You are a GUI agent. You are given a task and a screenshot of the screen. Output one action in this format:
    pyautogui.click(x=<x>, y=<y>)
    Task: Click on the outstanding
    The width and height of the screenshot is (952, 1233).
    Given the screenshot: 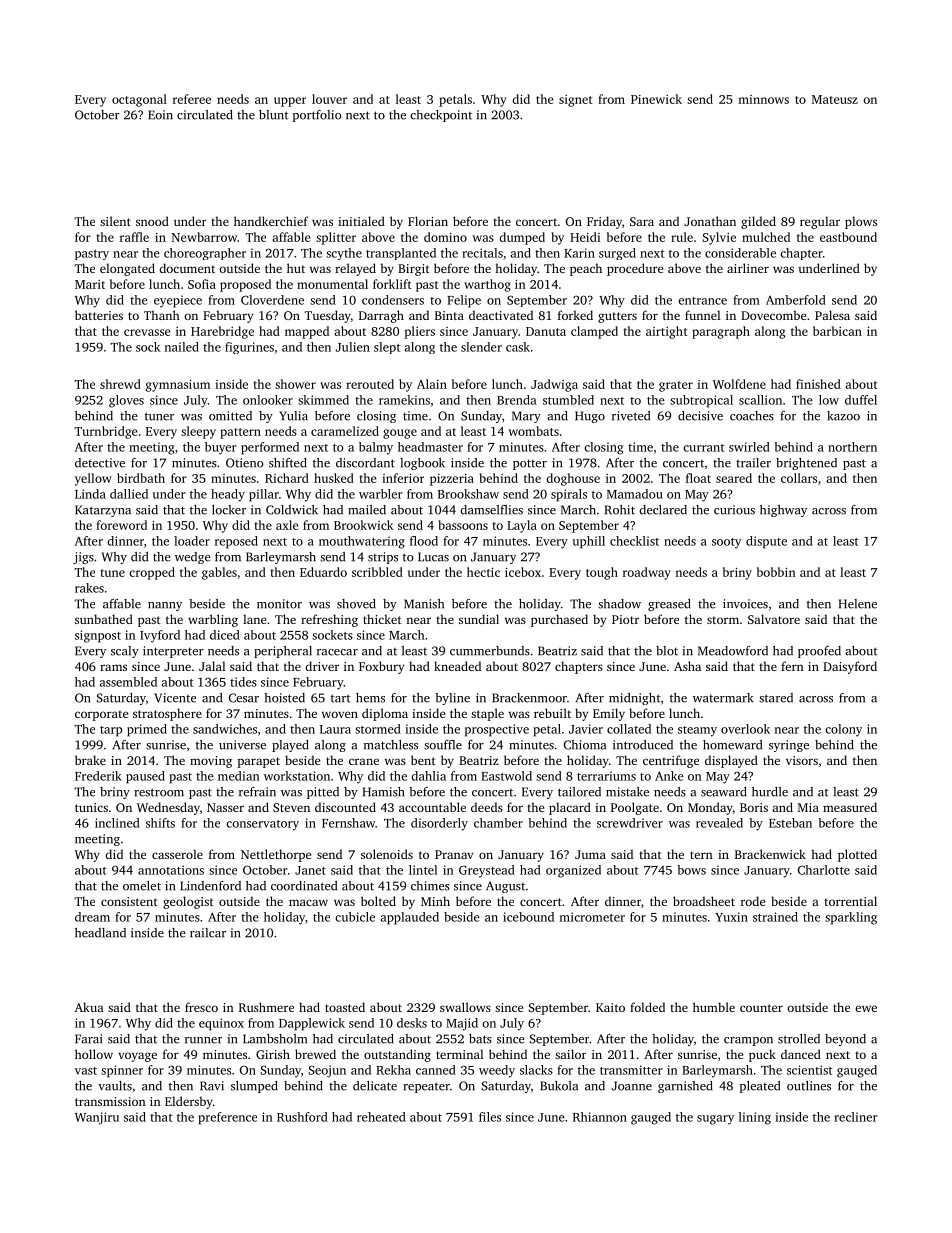 What is the action you would take?
    pyautogui.click(x=397, y=1055)
